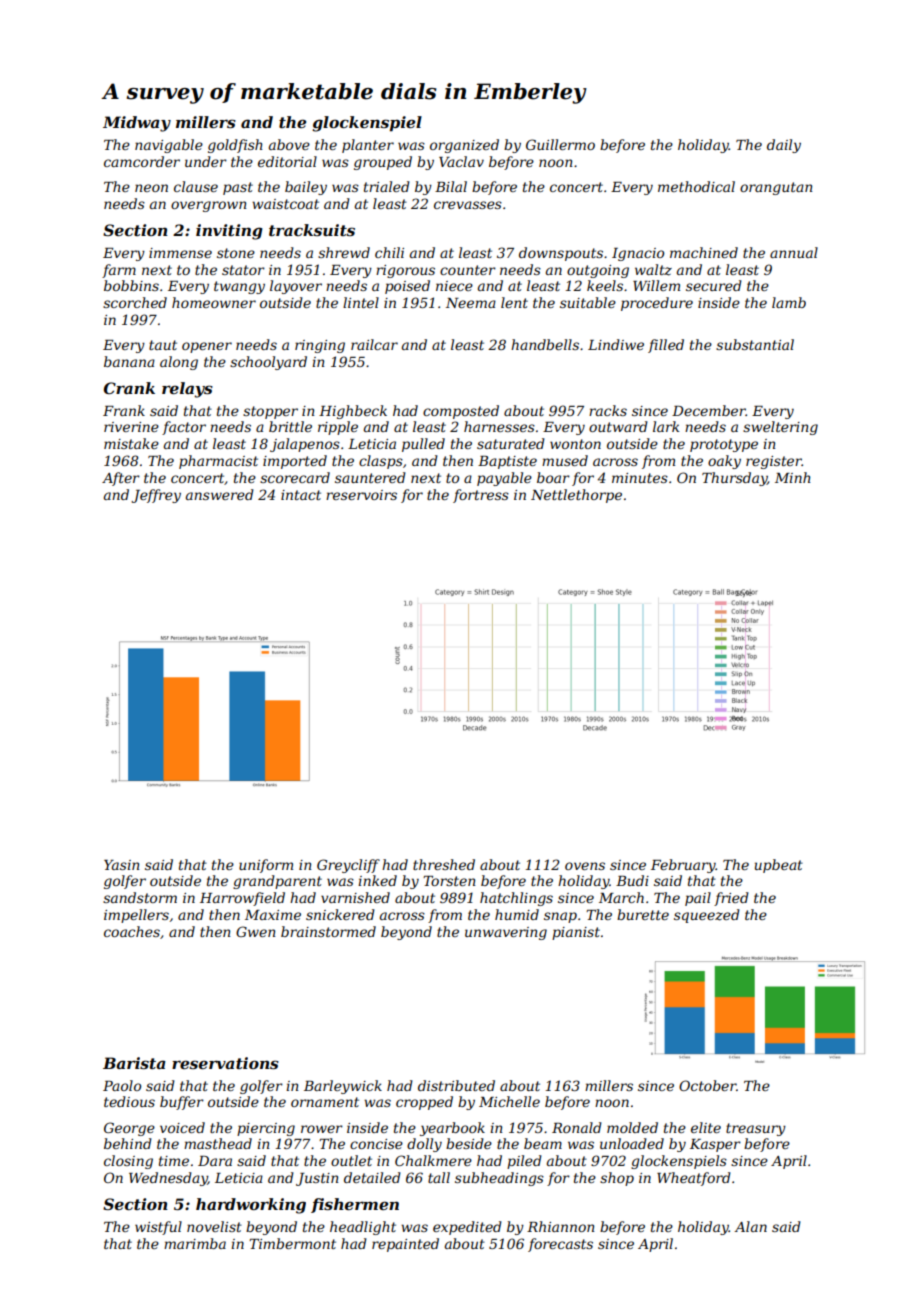 This image has height=1308, width=924. Describe the element at coordinates (255, 931) in the image. I see `Gwen` at that location.
